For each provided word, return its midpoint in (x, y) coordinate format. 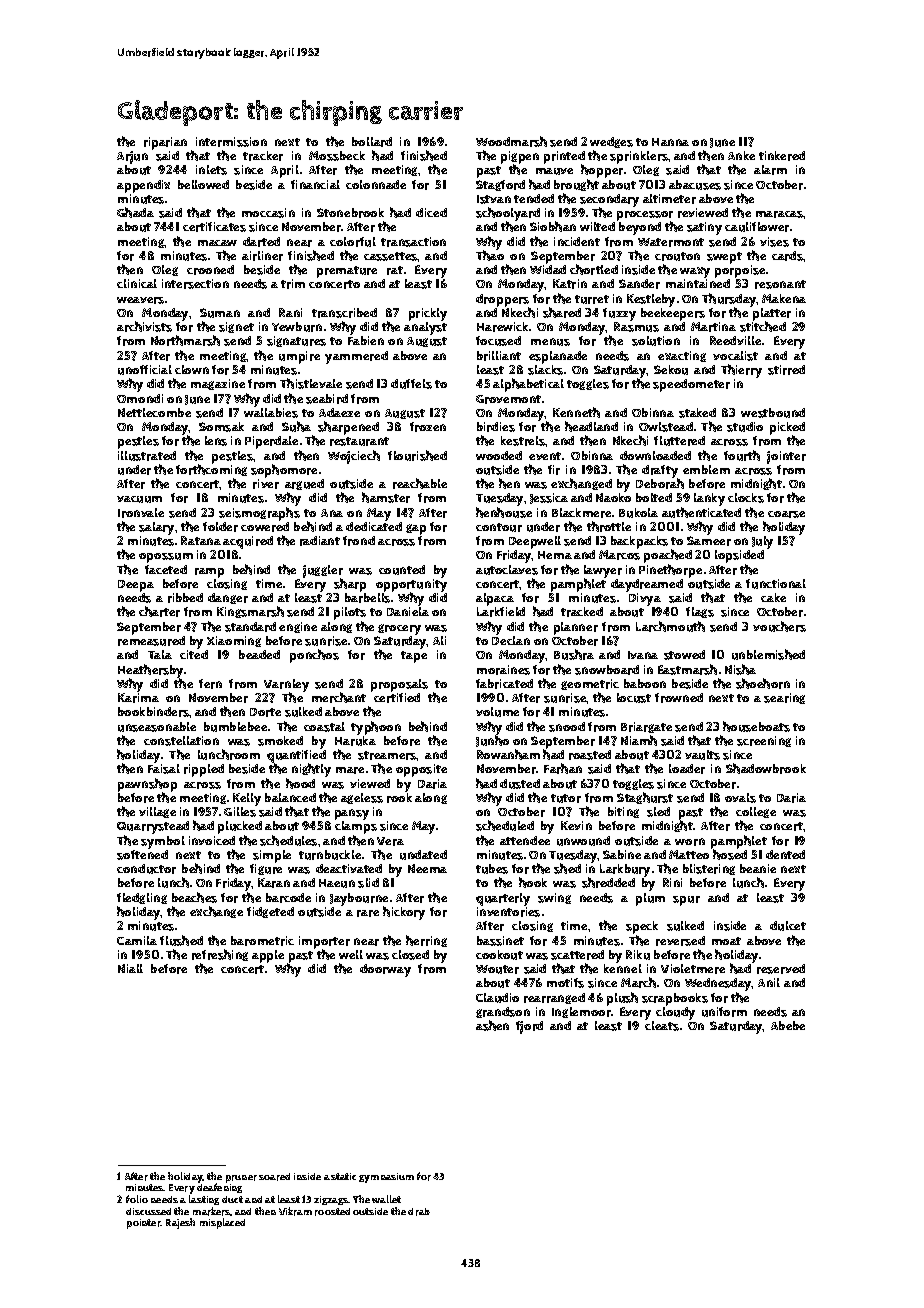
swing (554, 898)
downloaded (655, 455)
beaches (194, 897)
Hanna (670, 142)
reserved (781, 969)
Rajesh (180, 1223)
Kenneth (576, 412)
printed (564, 158)
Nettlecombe (154, 412)
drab (419, 1212)
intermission (231, 142)
